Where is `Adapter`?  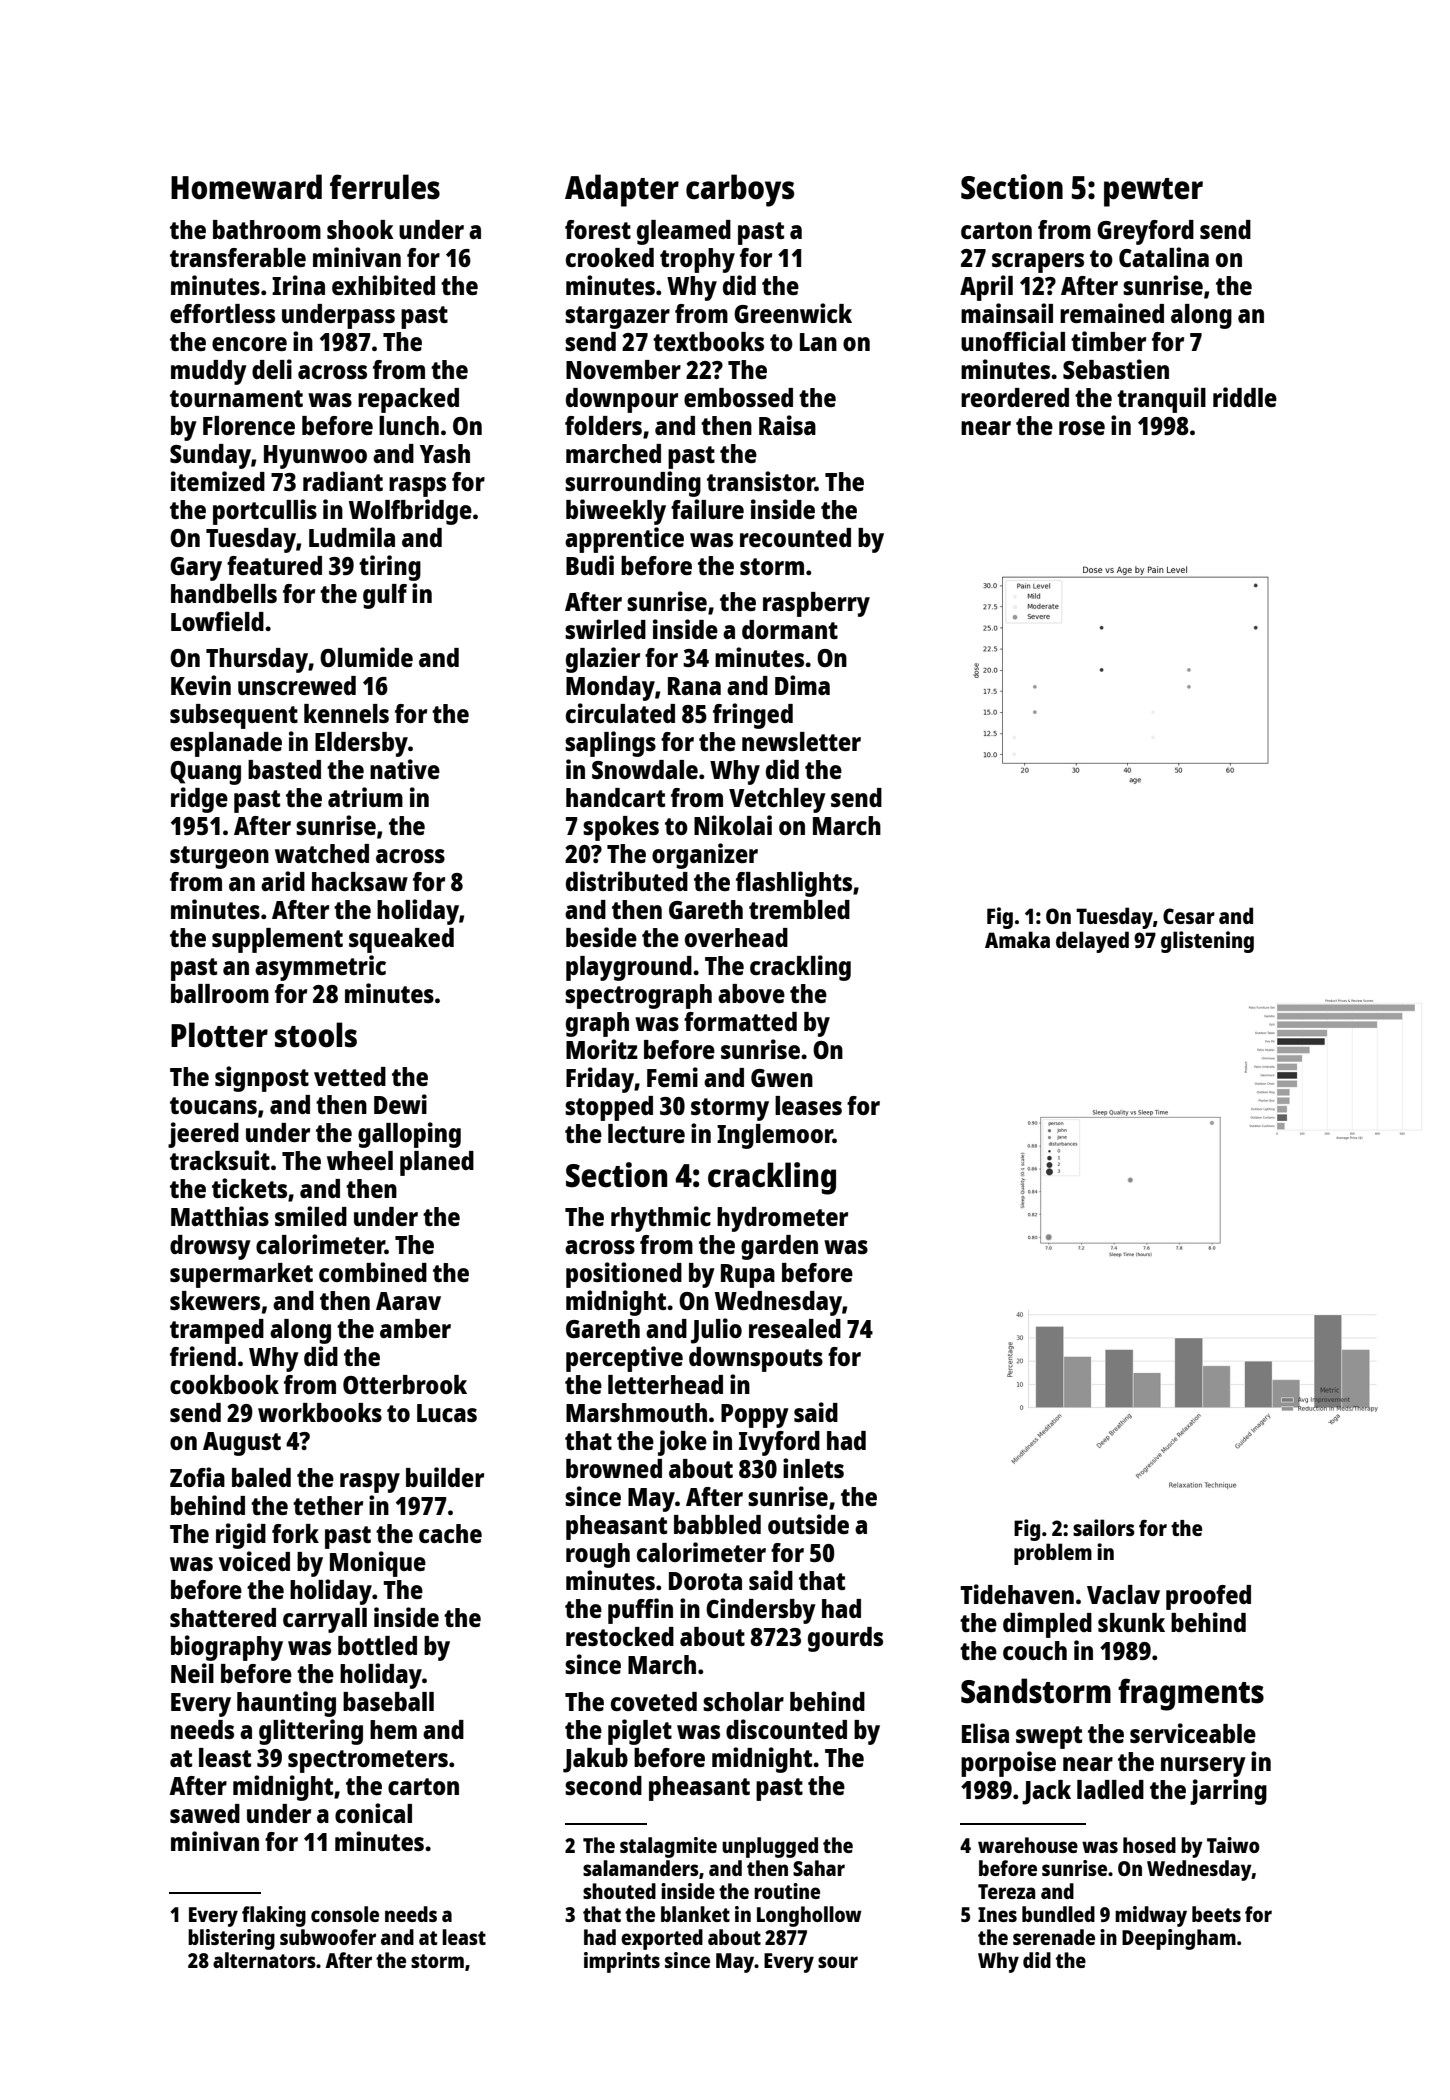
Adapter is located at coordinates (622, 190).
